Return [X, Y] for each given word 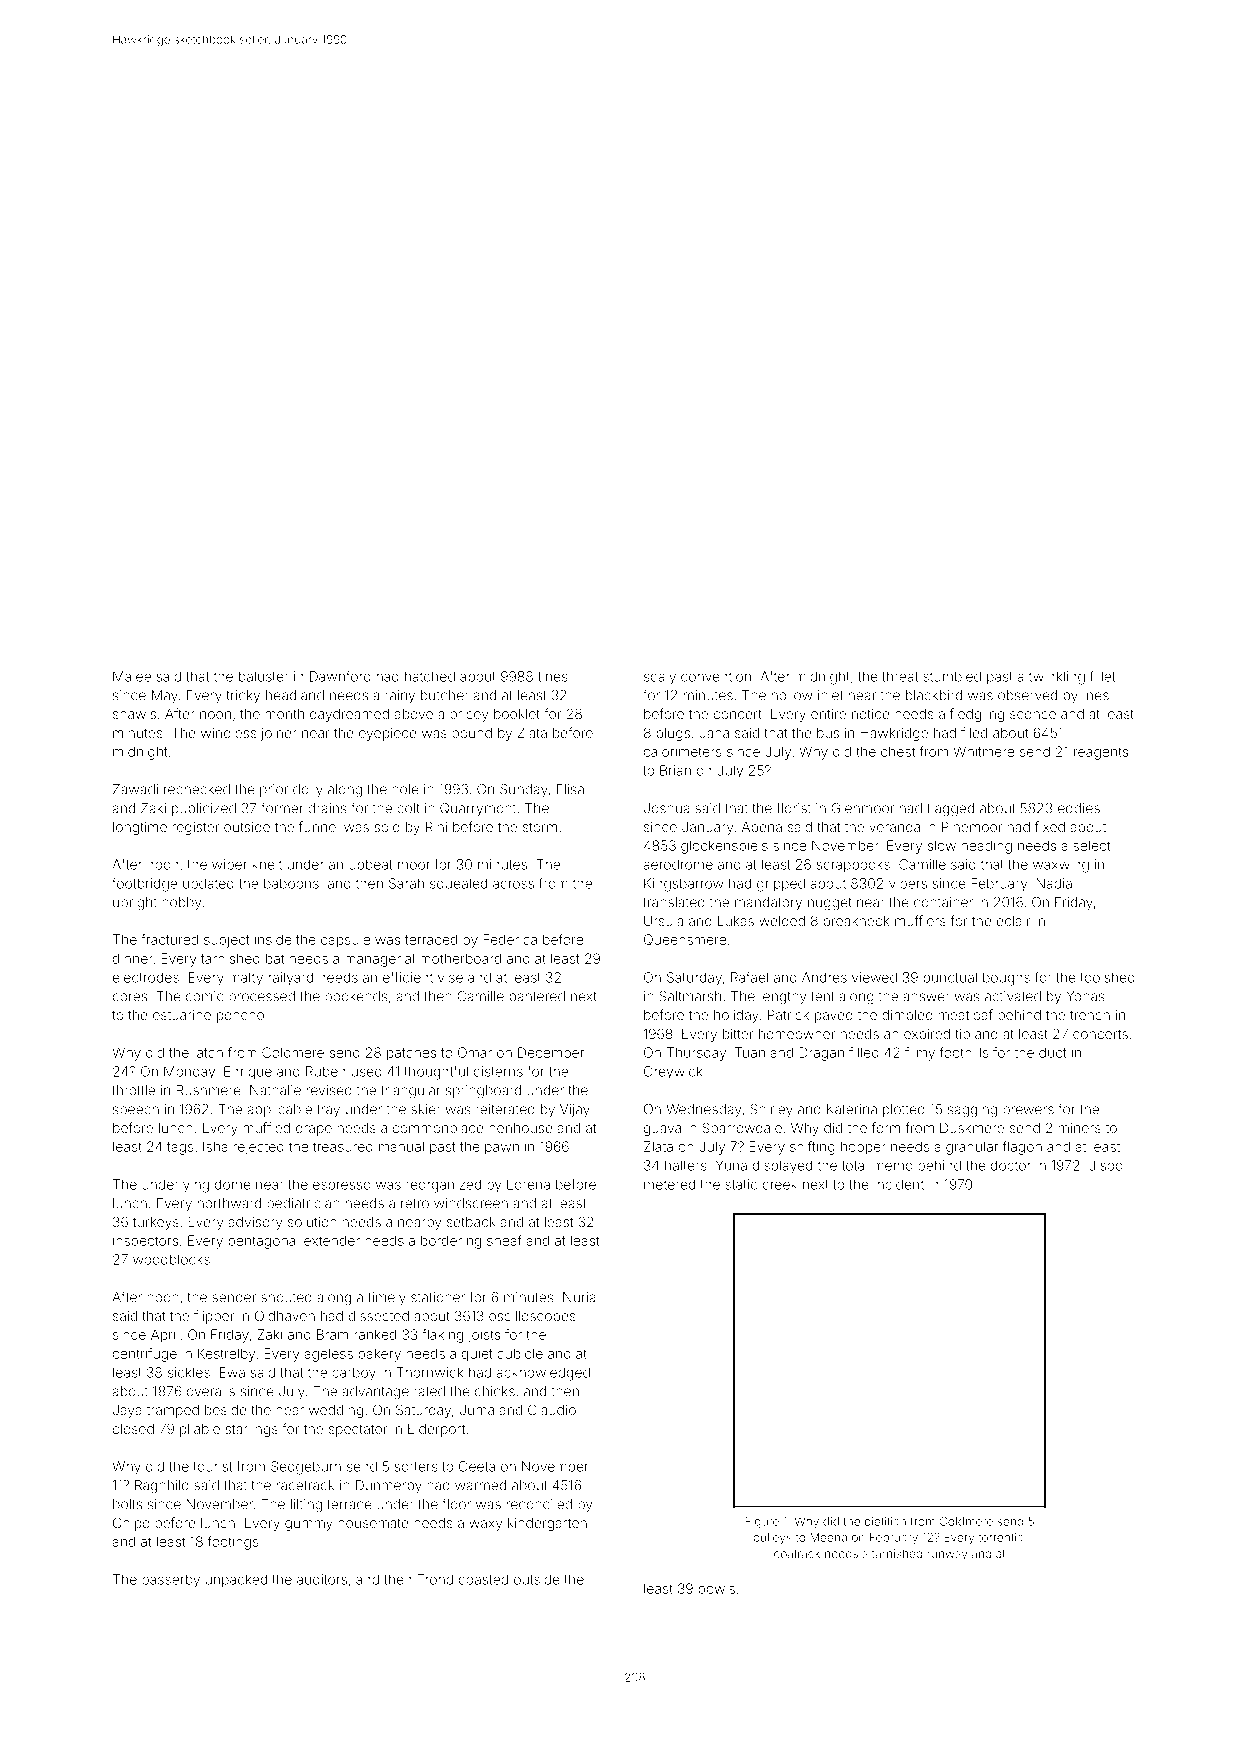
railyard [291, 979]
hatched [430, 676]
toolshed [1108, 977]
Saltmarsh [690, 996]
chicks [495, 1391]
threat [900, 676]
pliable [200, 1430]
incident [899, 1184]
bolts [127, 1504]
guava [662, 1130]
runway [947, 1556]
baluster [263, 676]
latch [208, 1052]
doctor [1011, 1165]
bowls [717, 1589]
